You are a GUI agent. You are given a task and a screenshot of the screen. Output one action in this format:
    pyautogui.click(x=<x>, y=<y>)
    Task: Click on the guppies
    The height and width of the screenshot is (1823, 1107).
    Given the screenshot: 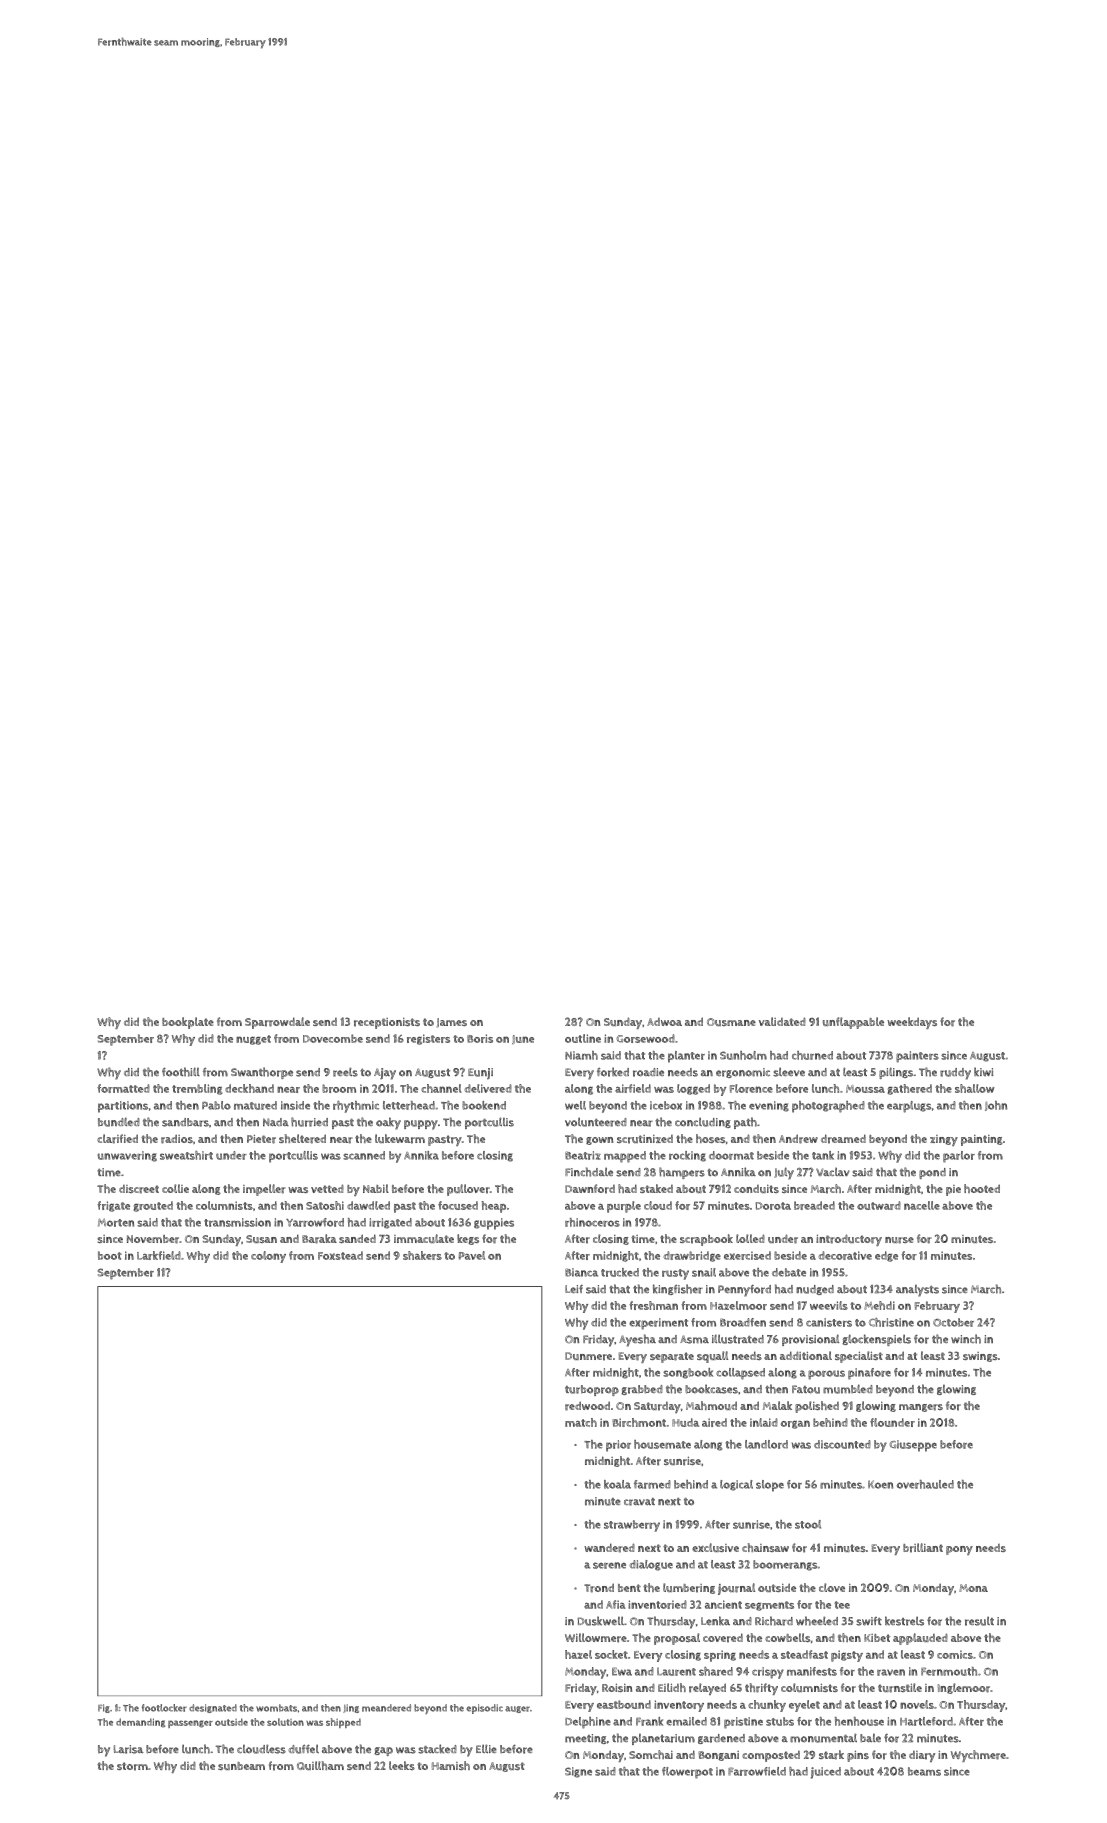 What is the action you would take?
    pyautogui.click(x=494, y=1224)
